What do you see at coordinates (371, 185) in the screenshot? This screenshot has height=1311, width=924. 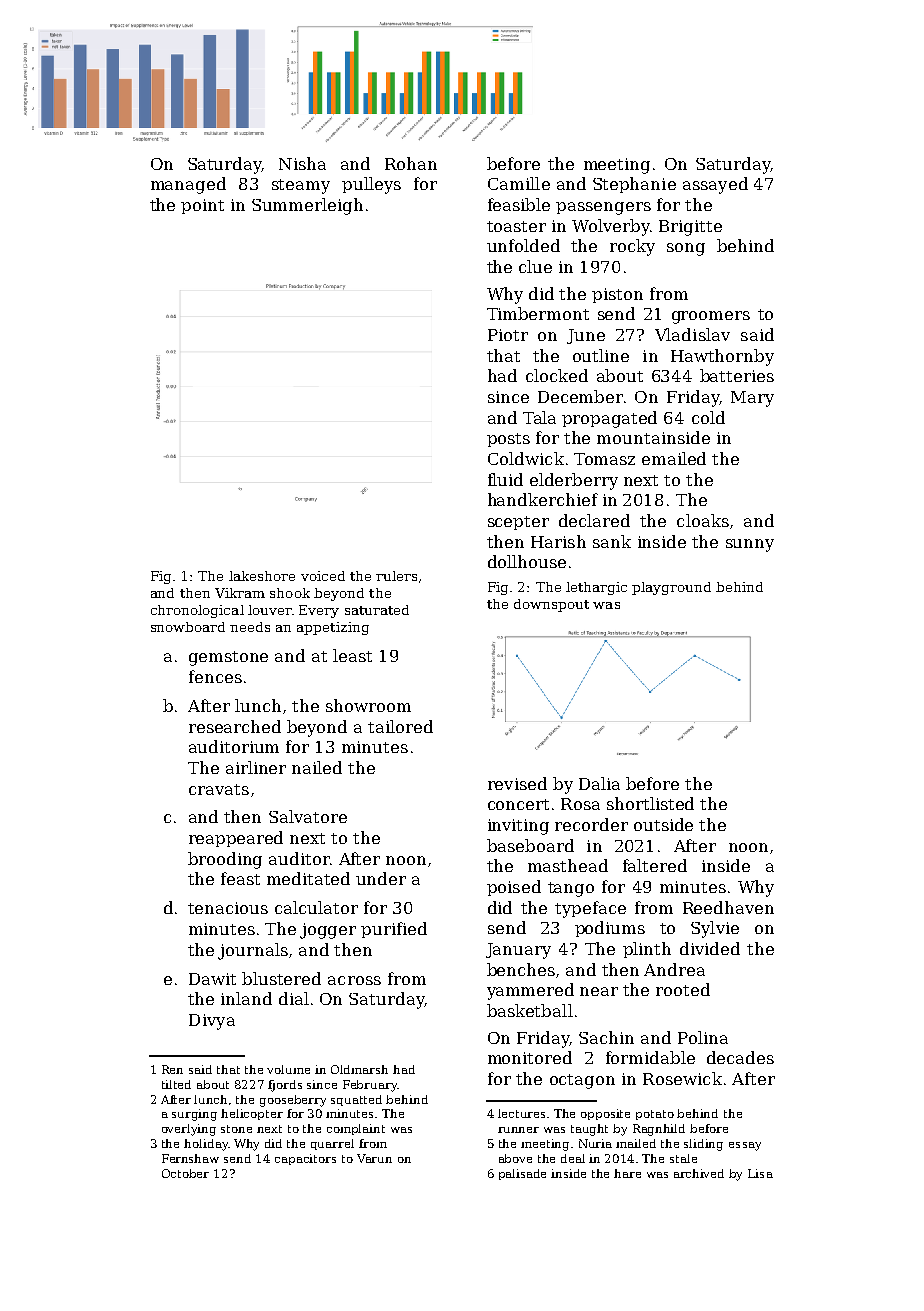 I see `pulleys` at bounding box center [371, 185].
